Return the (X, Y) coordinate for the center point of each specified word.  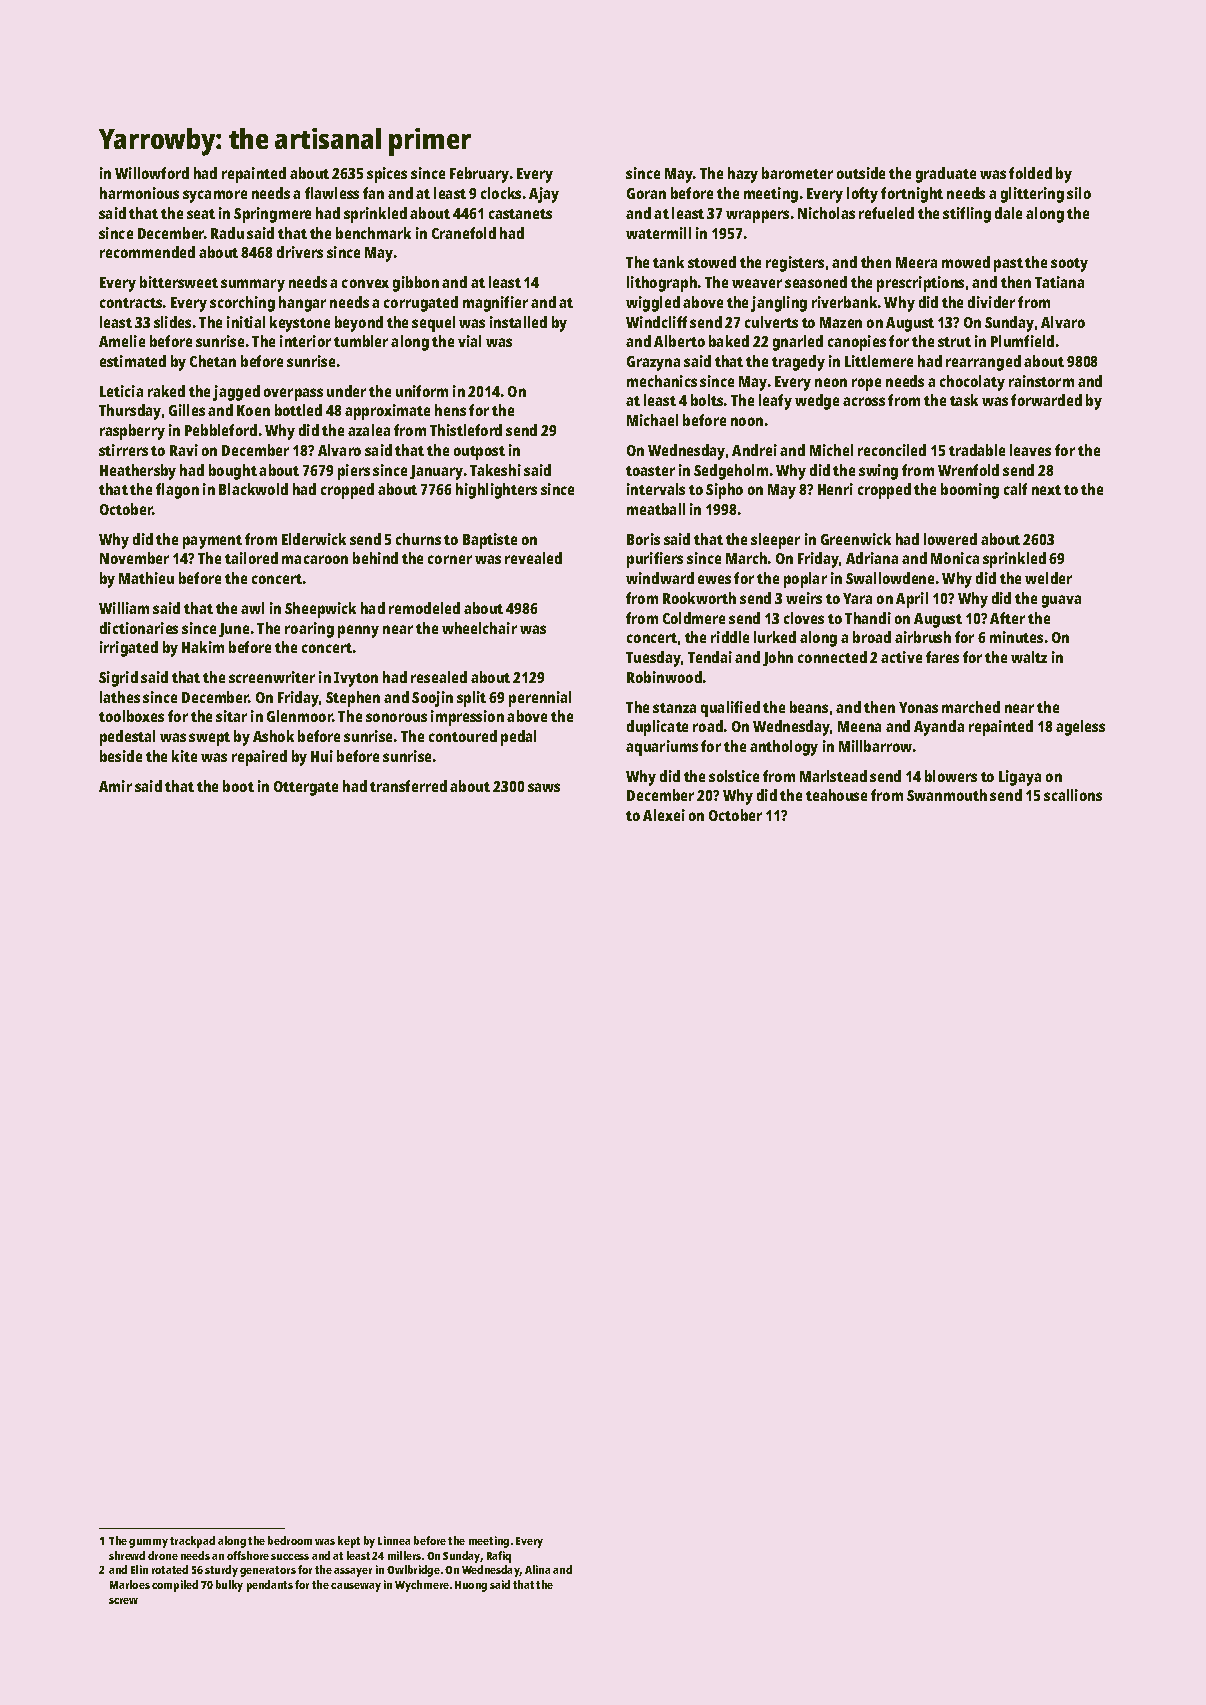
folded (1030, 173)
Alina (537, 1569)
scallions (1073, 795)
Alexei (664, 815)
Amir (115, 786)
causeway (356, 1587)
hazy (743, 175)
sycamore (215, 196)
